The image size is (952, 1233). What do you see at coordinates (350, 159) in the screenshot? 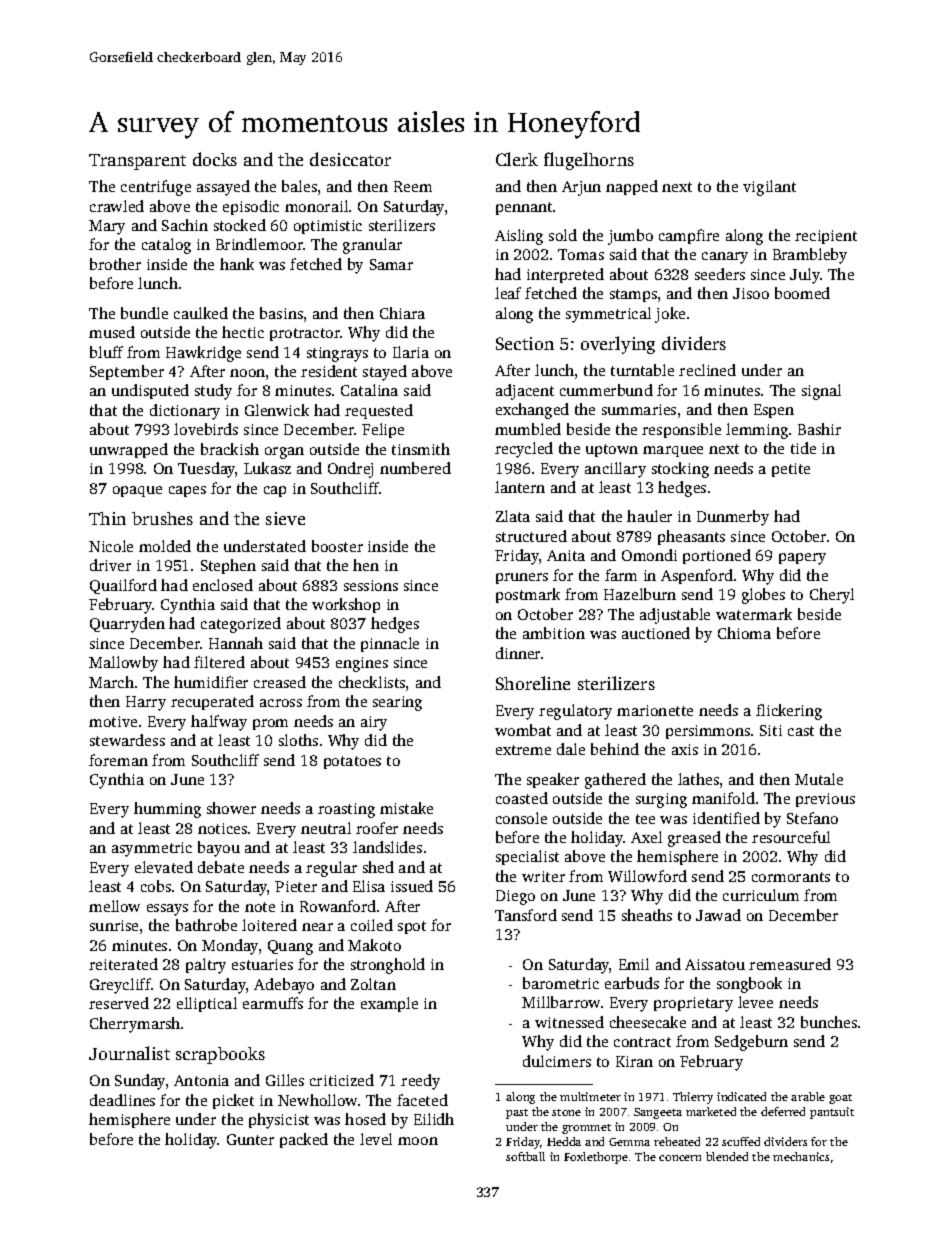
I see `desiccator` at bounding box center [350, 159].
